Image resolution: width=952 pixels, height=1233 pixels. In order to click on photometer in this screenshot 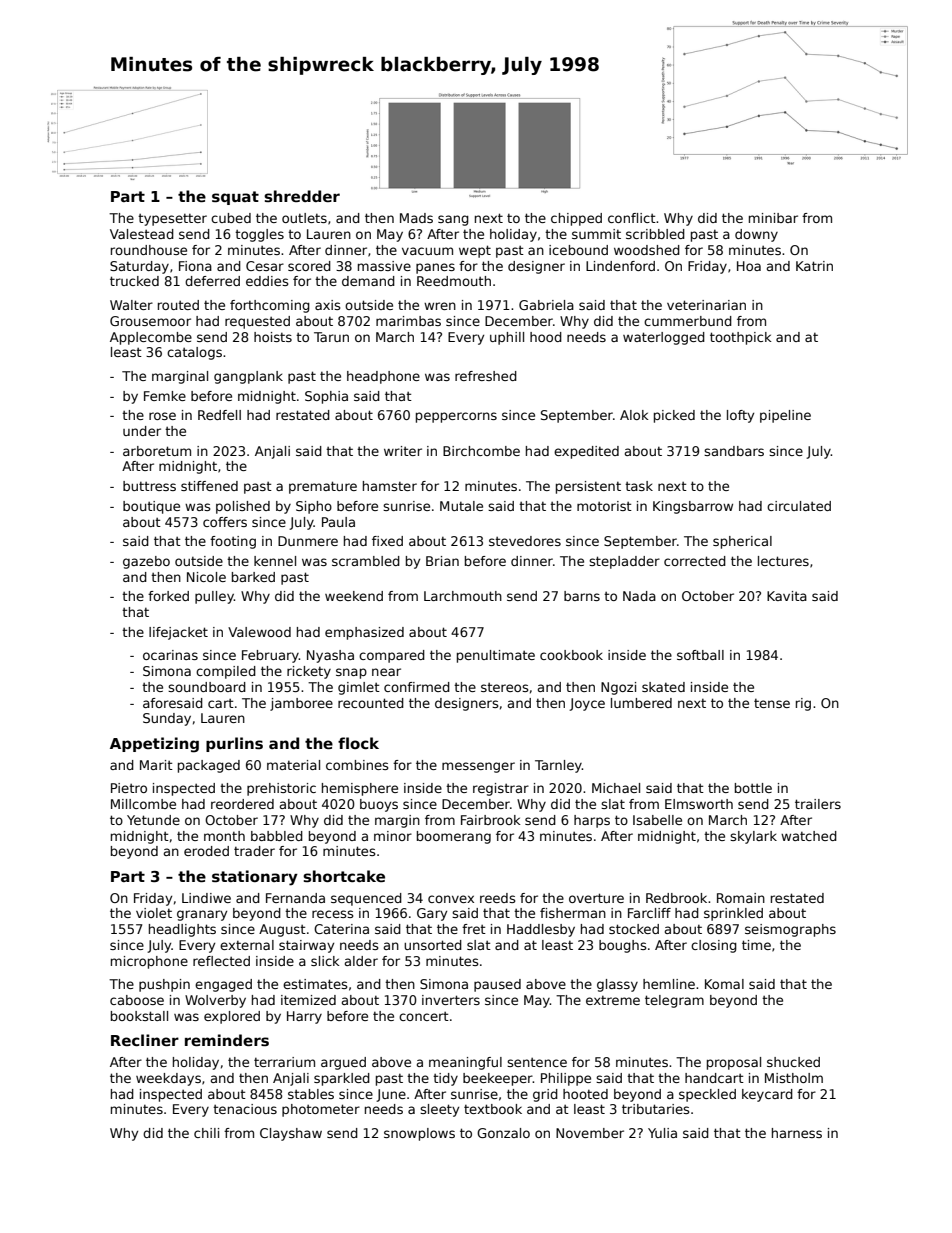, I will do `click(321, 1110)`.
